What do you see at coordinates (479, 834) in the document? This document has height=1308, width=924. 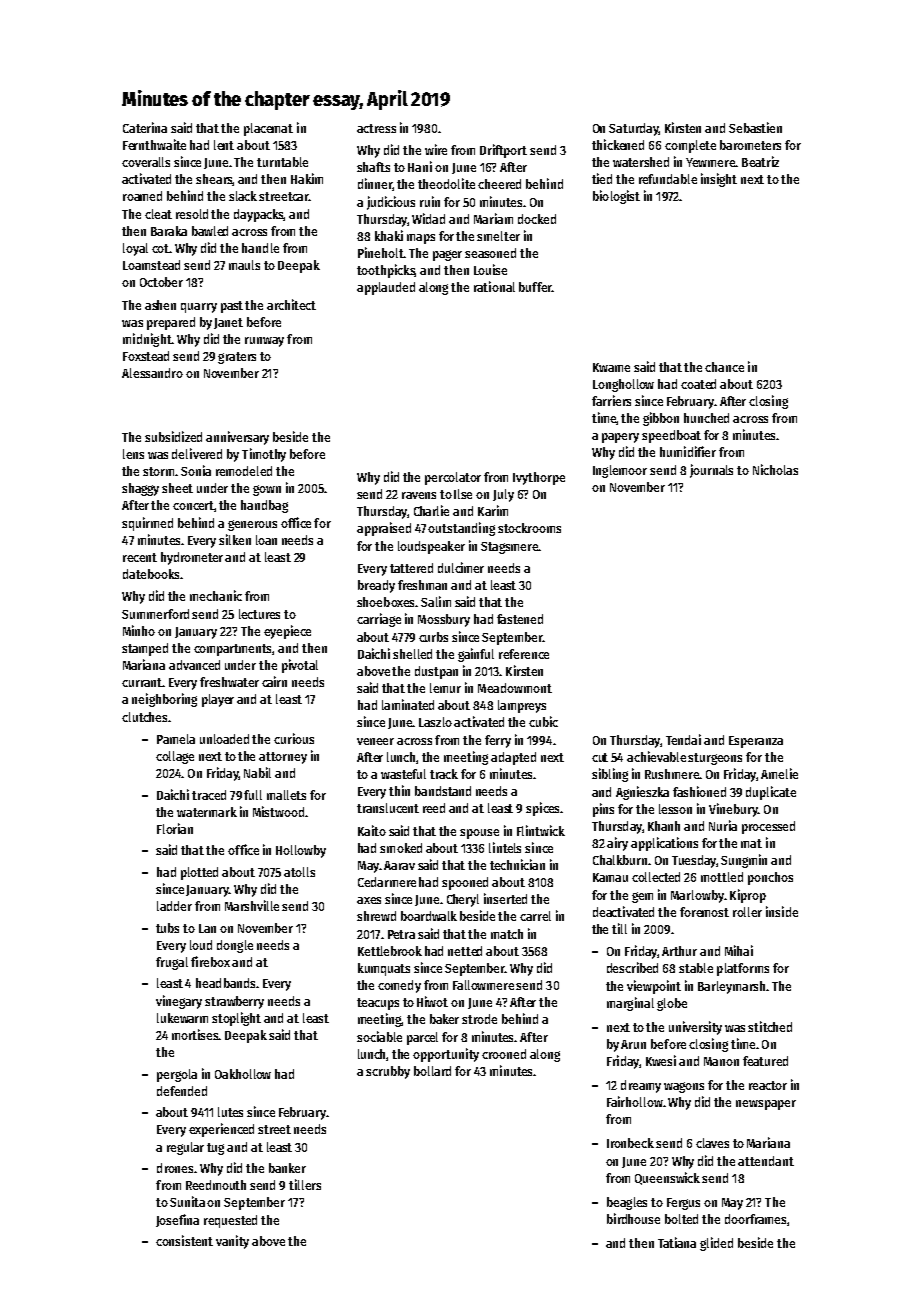 I see `spouse` at bounding box center [479, 834].
